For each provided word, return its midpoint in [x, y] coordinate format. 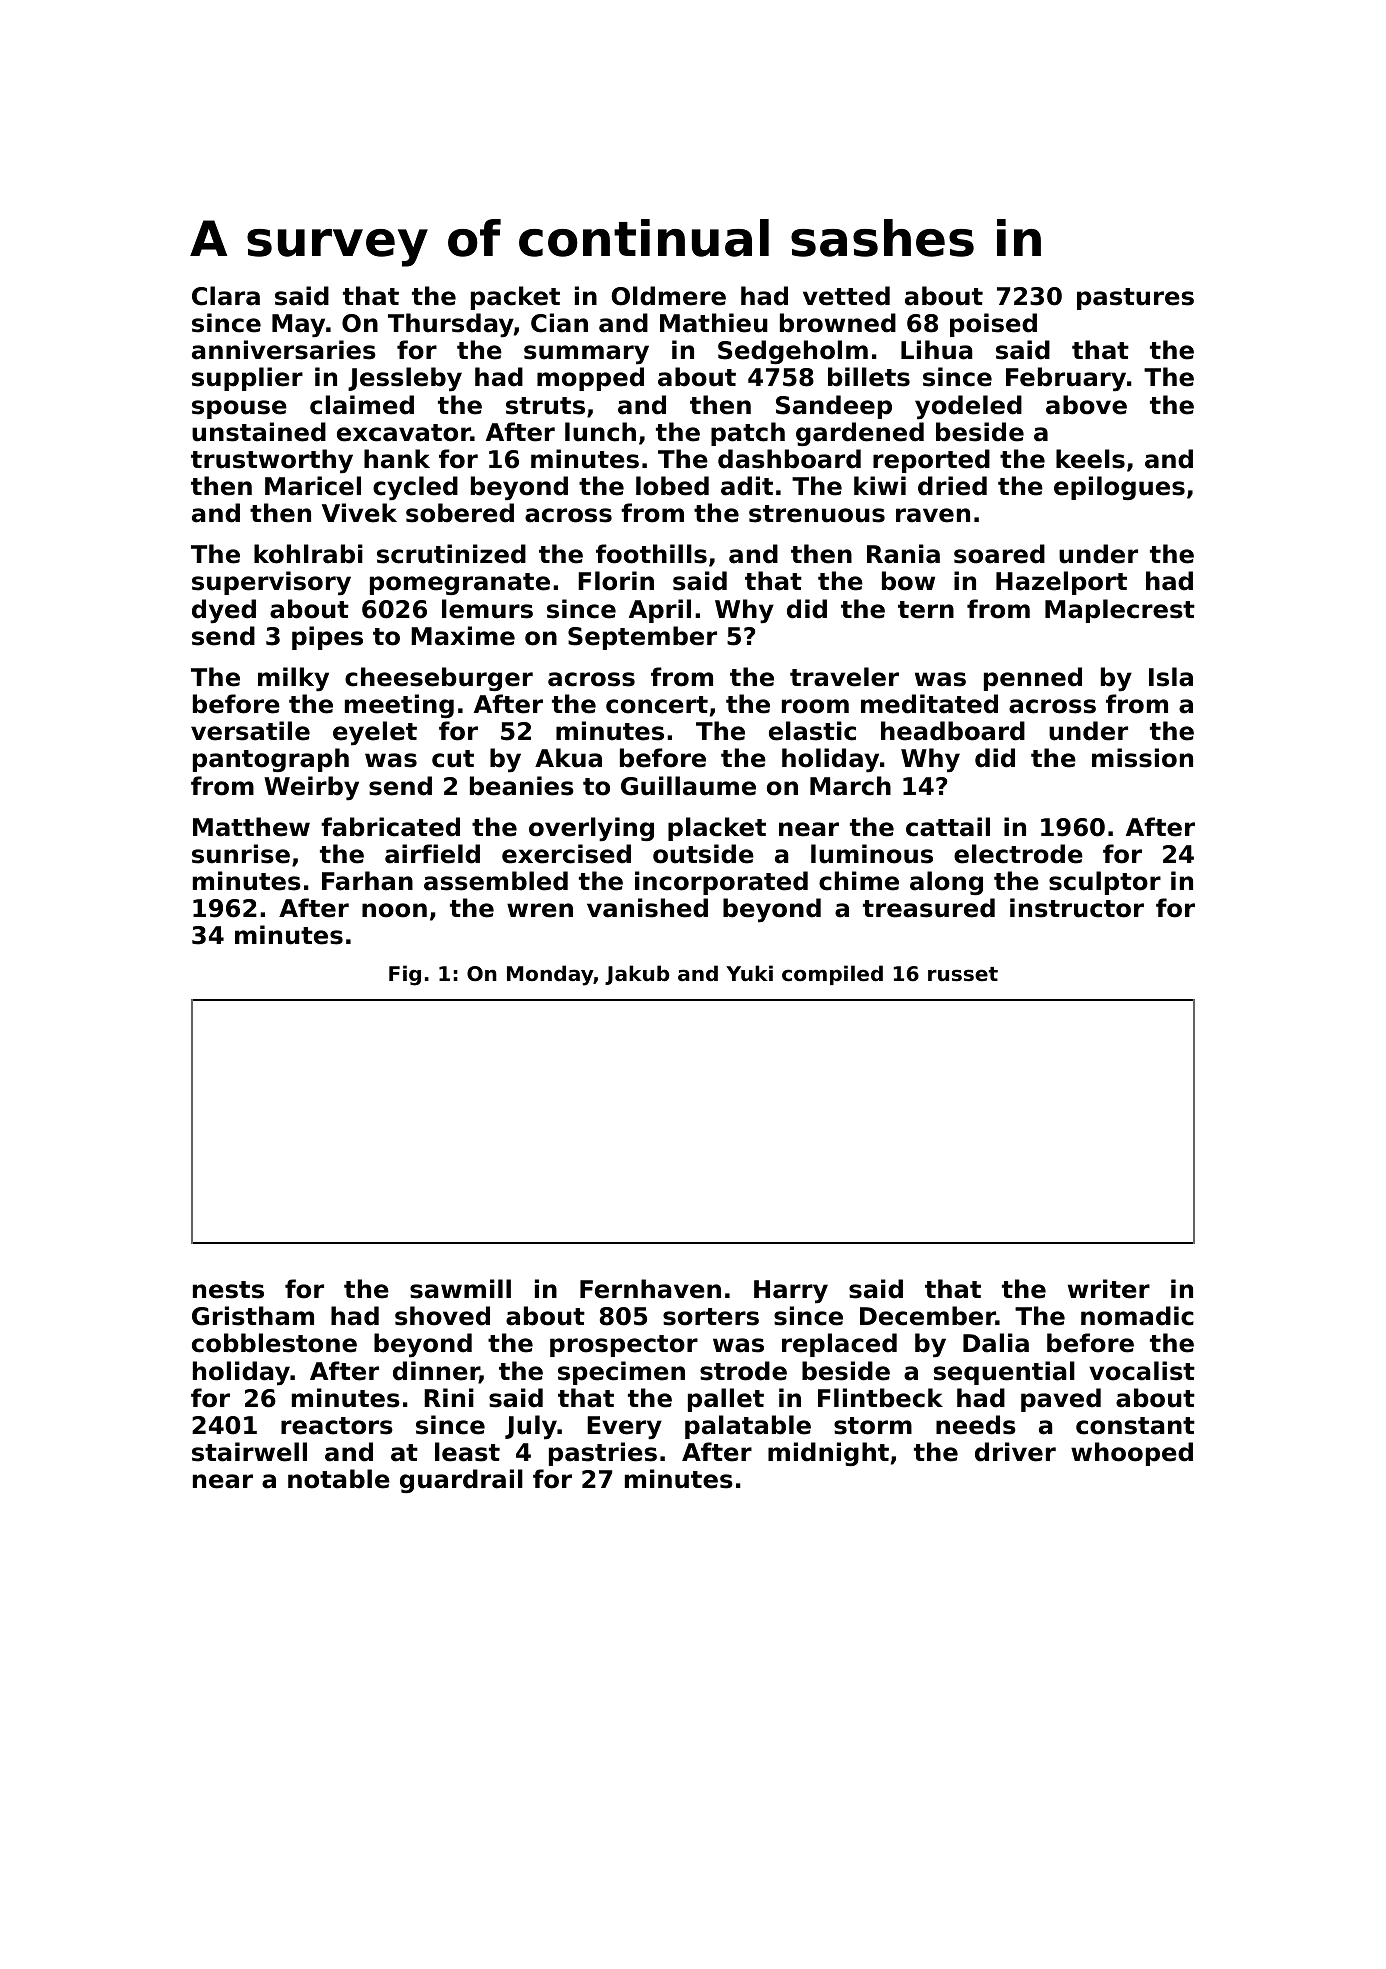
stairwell [249, 1452]
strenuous [817, 514]
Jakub [637, 975]
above [1086, 405]
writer [1109, 1289]
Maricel [313, 486]
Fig [405, 975]
